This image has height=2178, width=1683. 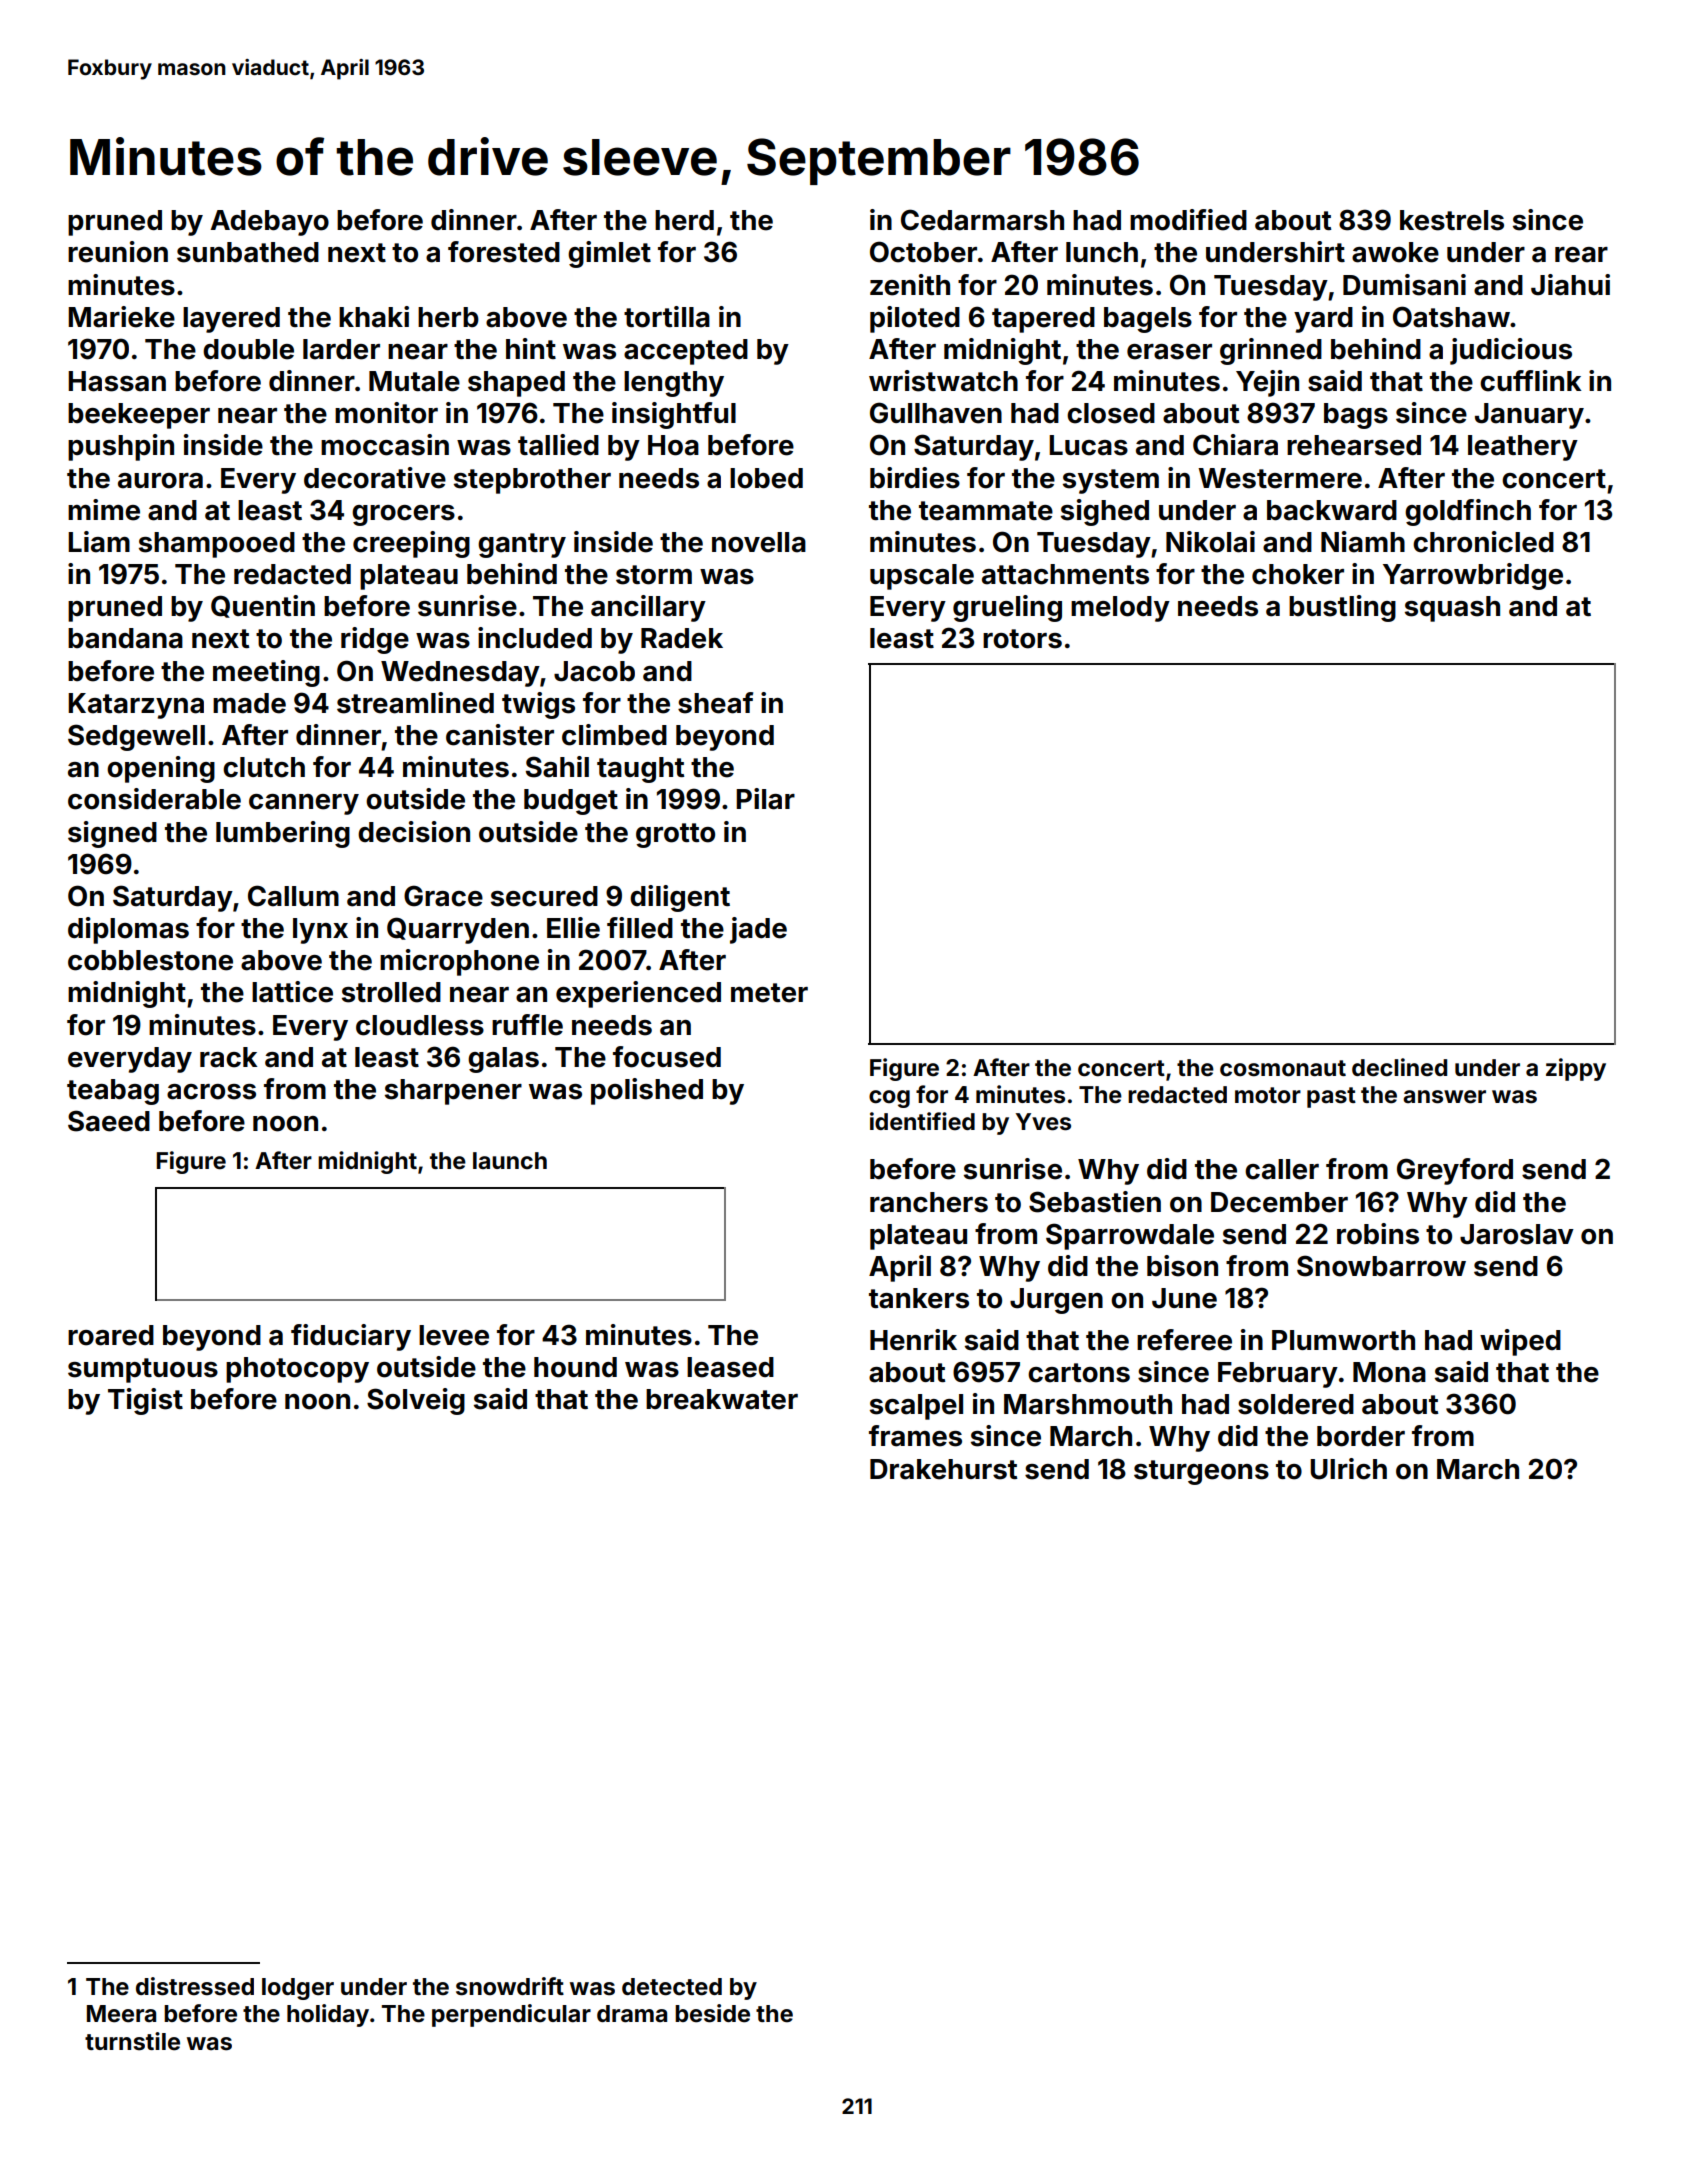 What do you see at coordinates (132, 2041) in the image?
I see `turnstile` at bounding box center [132, 2041].
